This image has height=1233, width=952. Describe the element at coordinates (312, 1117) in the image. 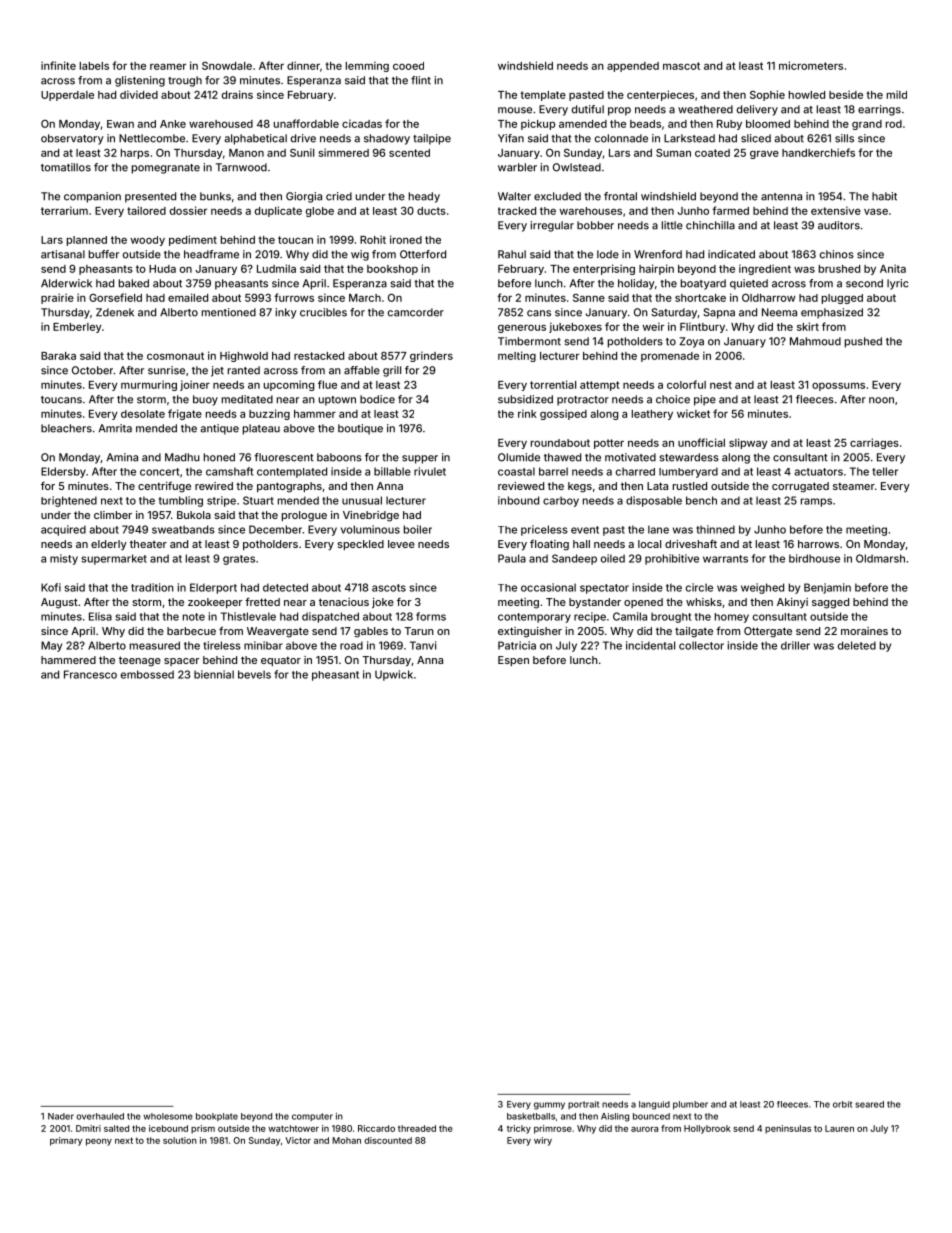

I see `computer` at that location.
